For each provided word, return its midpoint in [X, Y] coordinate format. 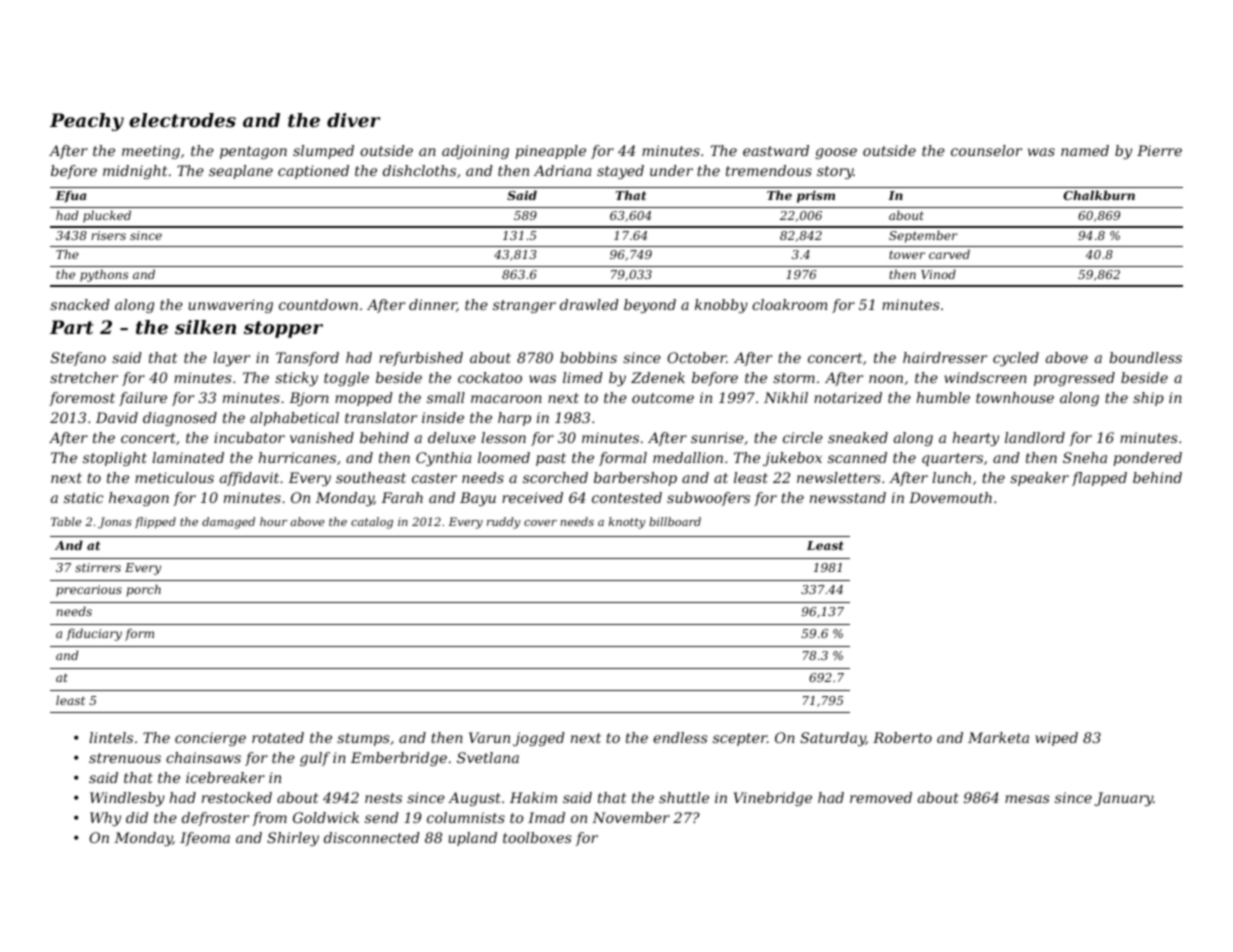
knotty [627, 523]
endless [680, 737]
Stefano [78, 359]
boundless [1145, 357]
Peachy [87, 122]
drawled [589, 304]
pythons [104, 275]
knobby [721, 306]
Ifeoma [205, 839]
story [835, 172]
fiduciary [94, 634]
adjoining [475, 152]
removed [881, 797]
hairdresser [945, 357]
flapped [1099, 479]
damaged [228, 523]
